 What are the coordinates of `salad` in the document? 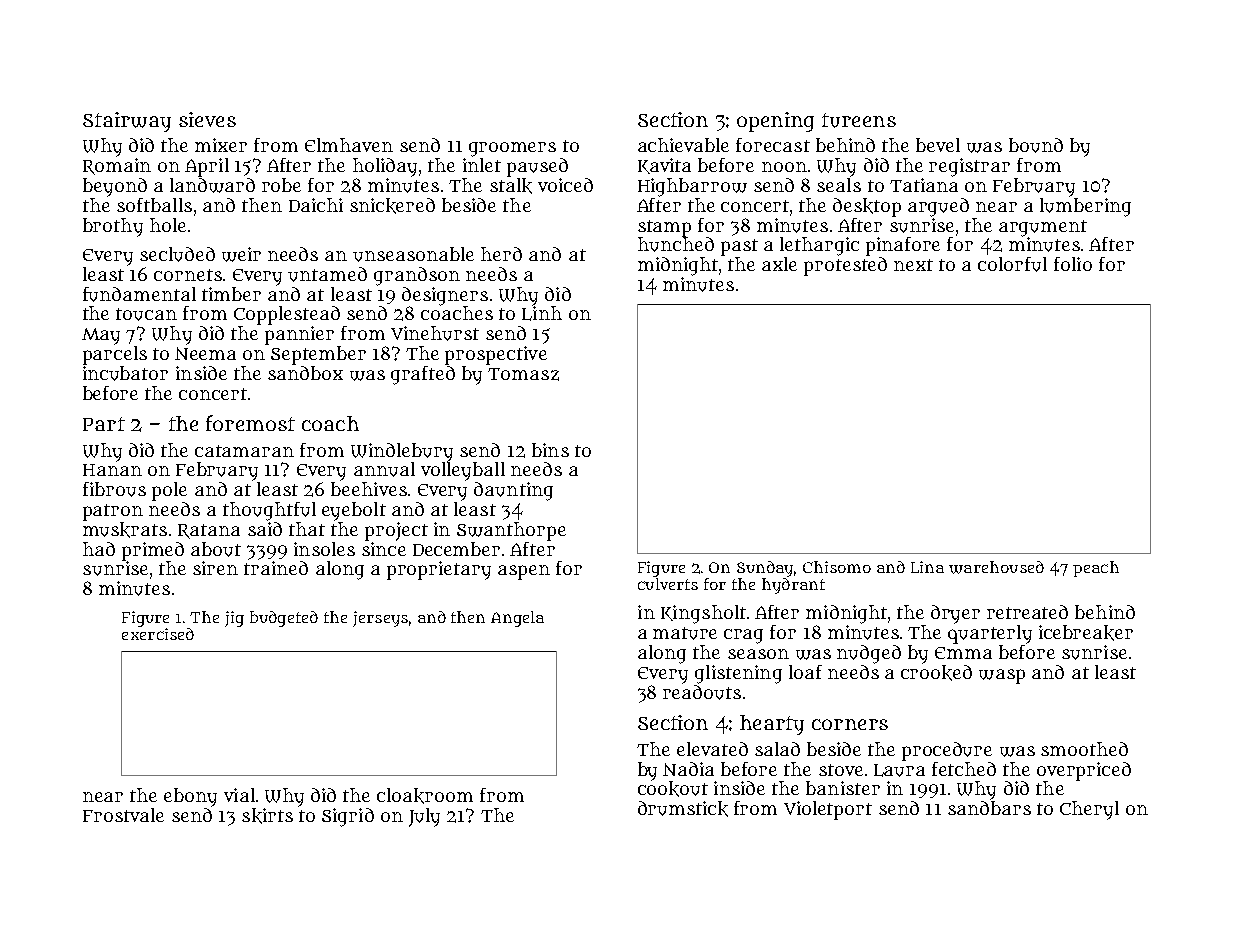 It's located at (777, 749).
